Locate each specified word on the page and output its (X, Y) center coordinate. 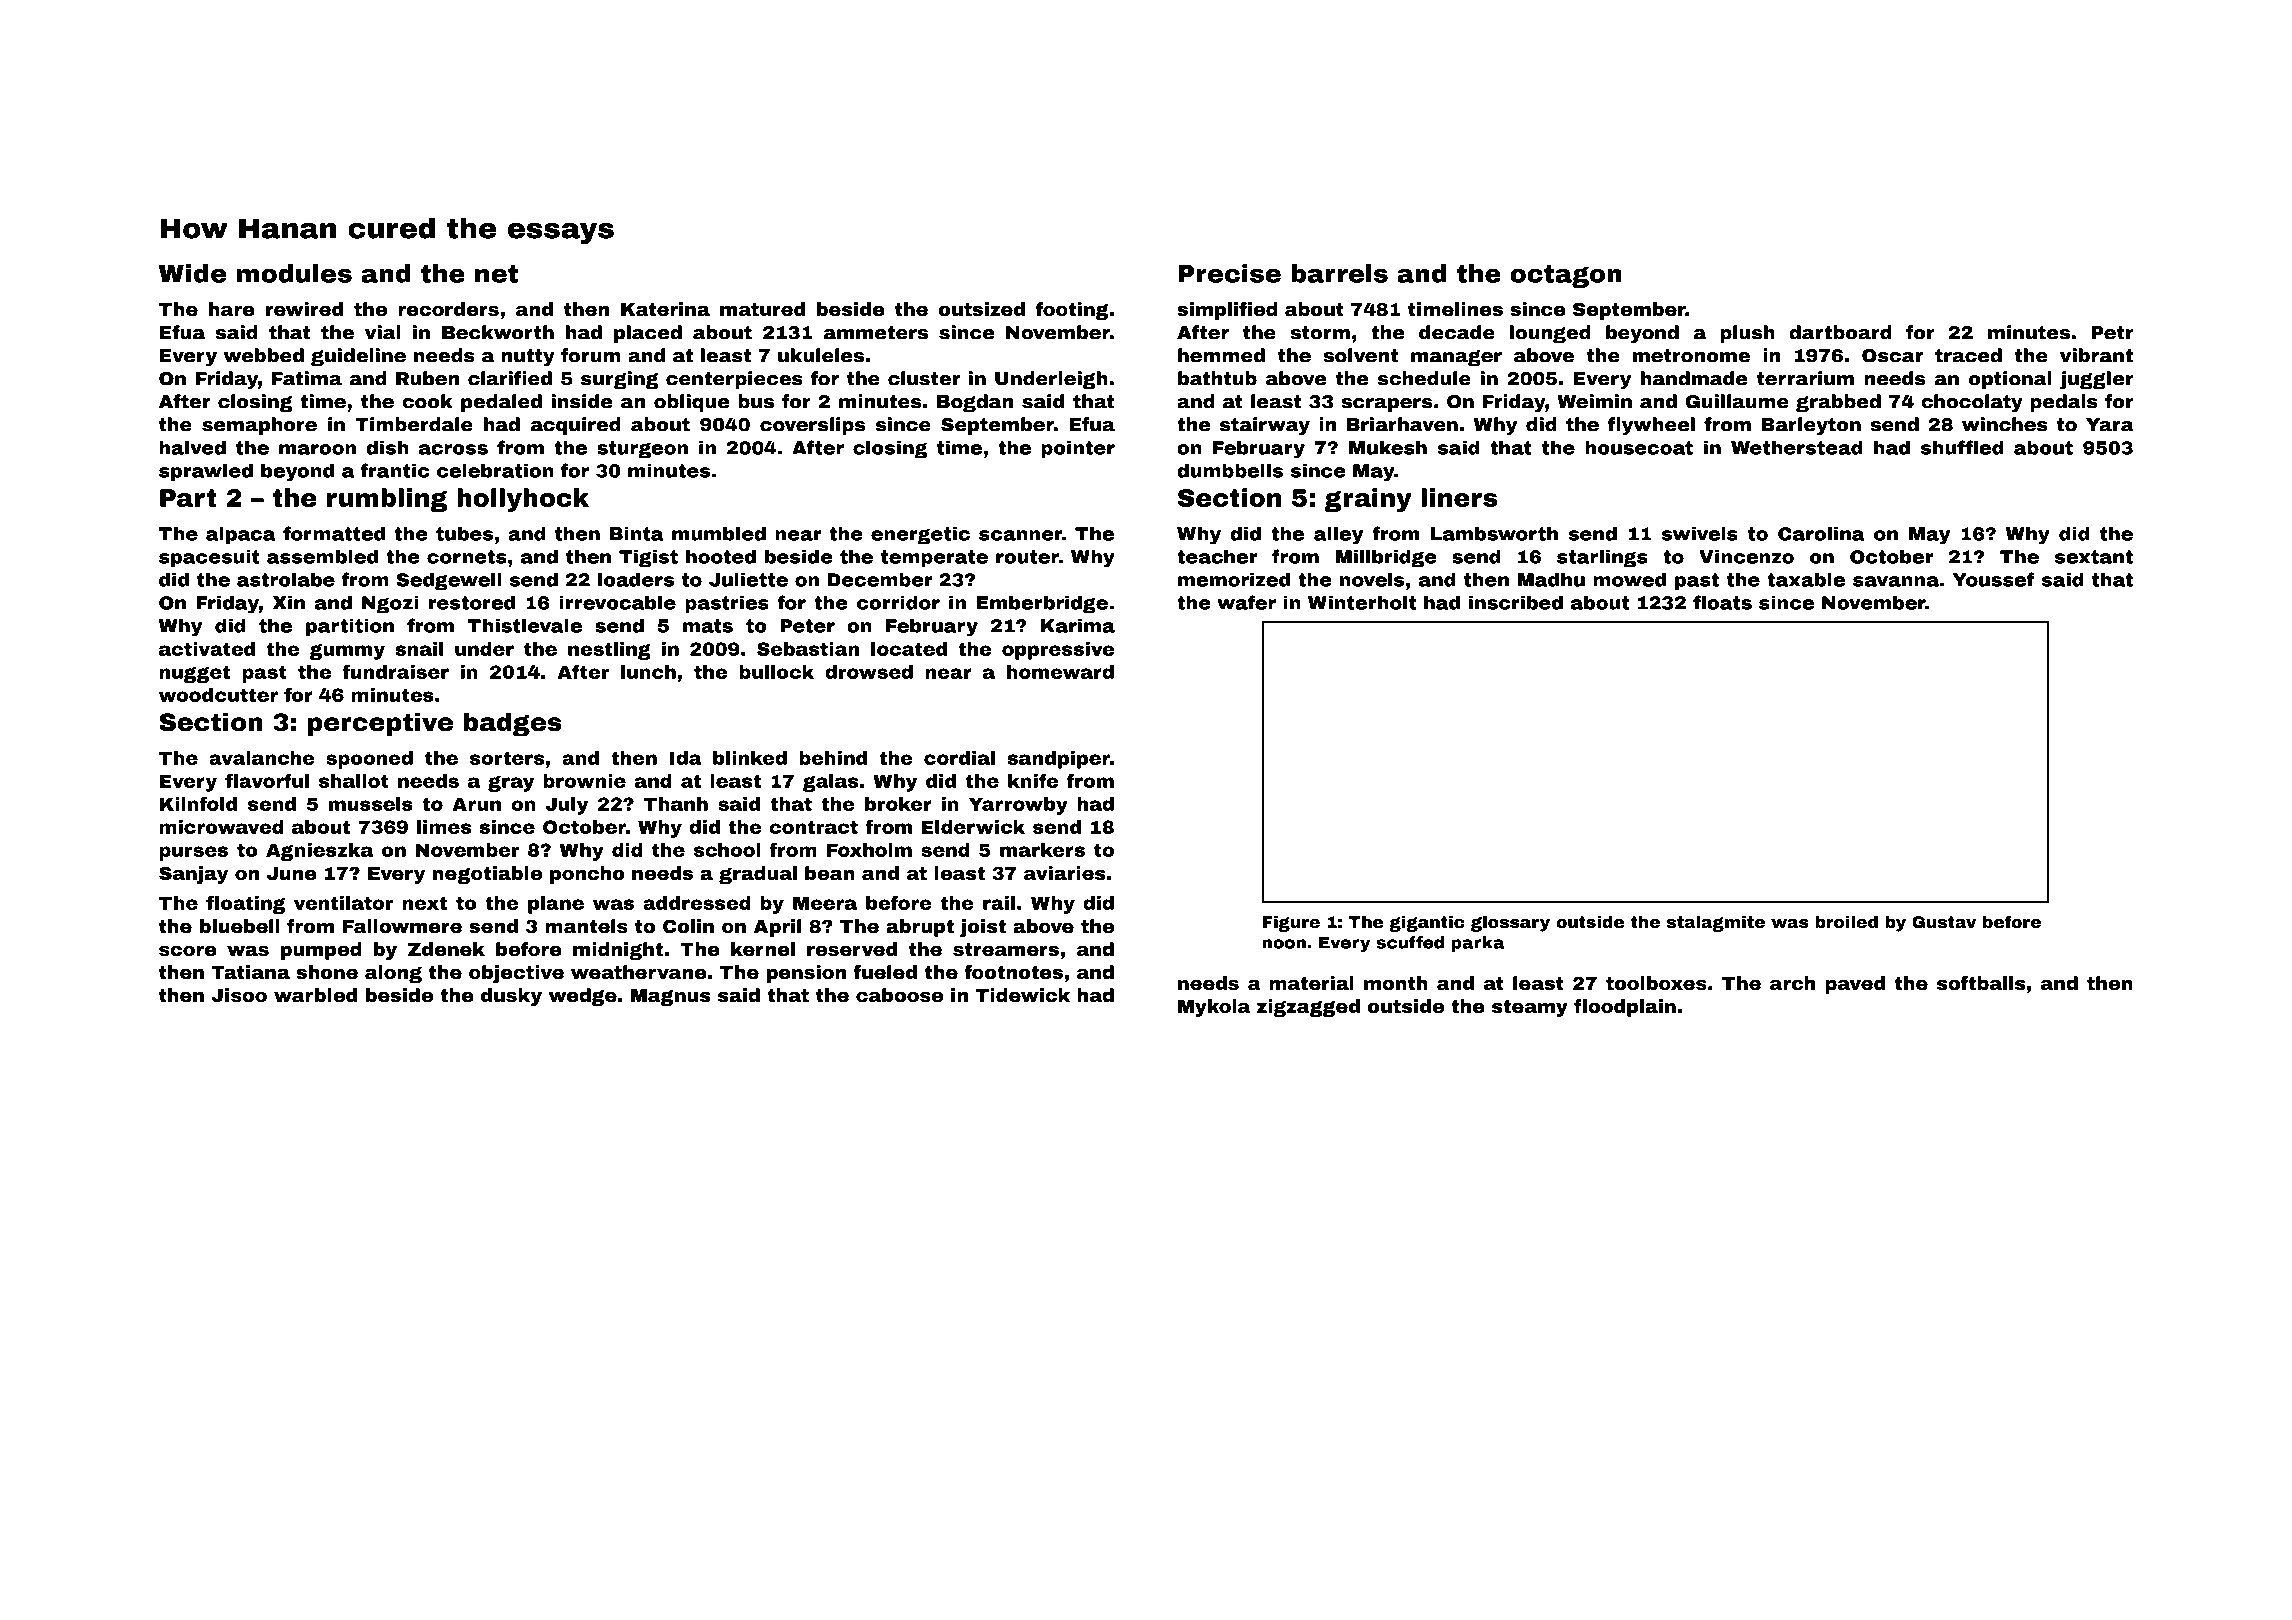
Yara (2110, 425)
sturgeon (642, 450)
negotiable (487, 875)
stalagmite (1716, 923)
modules (294, 273)
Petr (2113, 333)
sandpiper (1059, 760)
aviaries (1064, 873)
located (909, 649)
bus (756, 401)
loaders (636, 579)
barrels (1339, 273)
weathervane (639, 972)
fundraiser (395, 671)
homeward (1060, 672)
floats (1722, 602)
